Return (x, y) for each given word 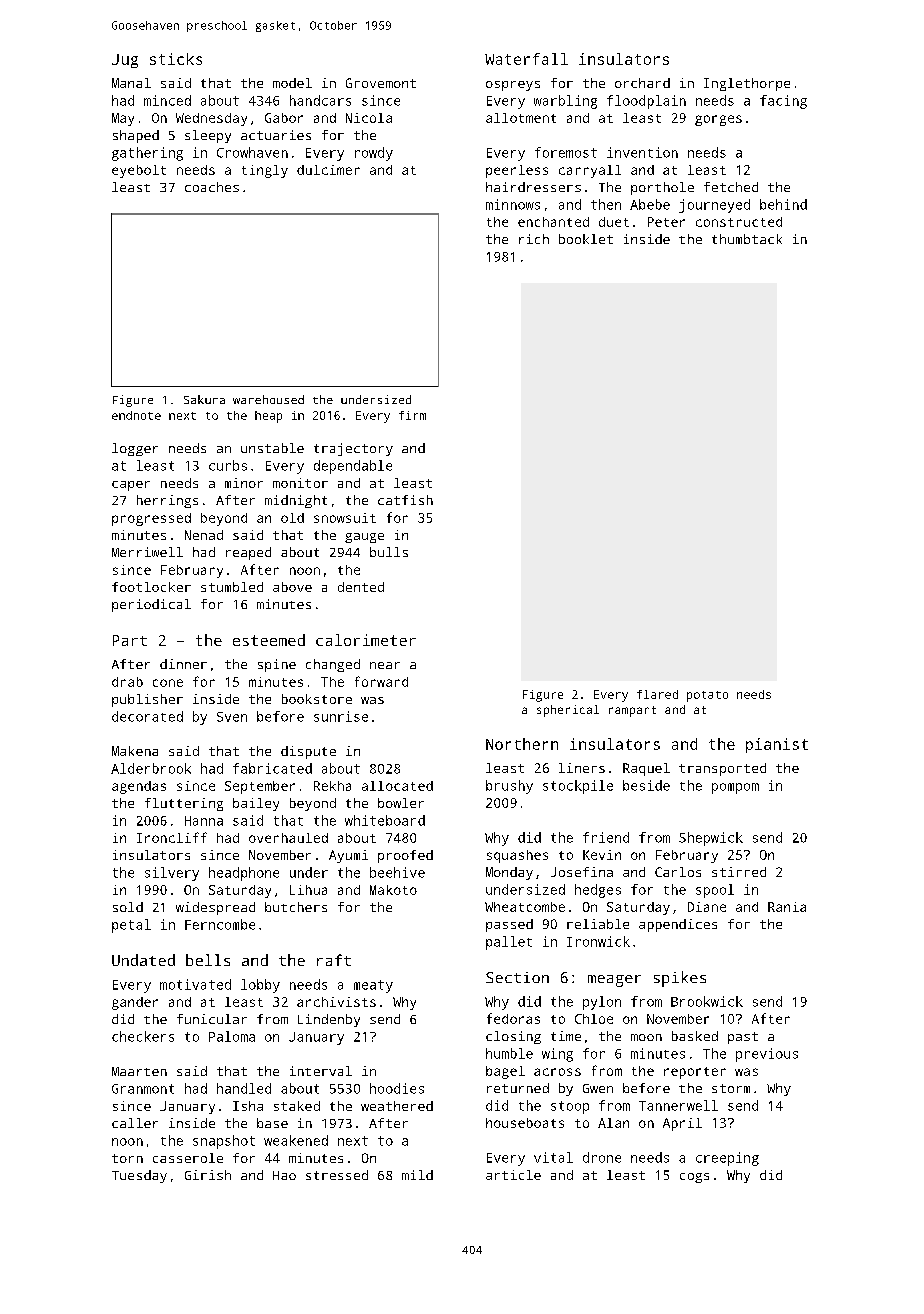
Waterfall (526, 59)
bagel (505, 1072)
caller (135, 1123)
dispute (308, 752)
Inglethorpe (747, 84)
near (385, 665)
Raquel (646, 769)
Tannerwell (678, 1105)
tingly (265, 171)
